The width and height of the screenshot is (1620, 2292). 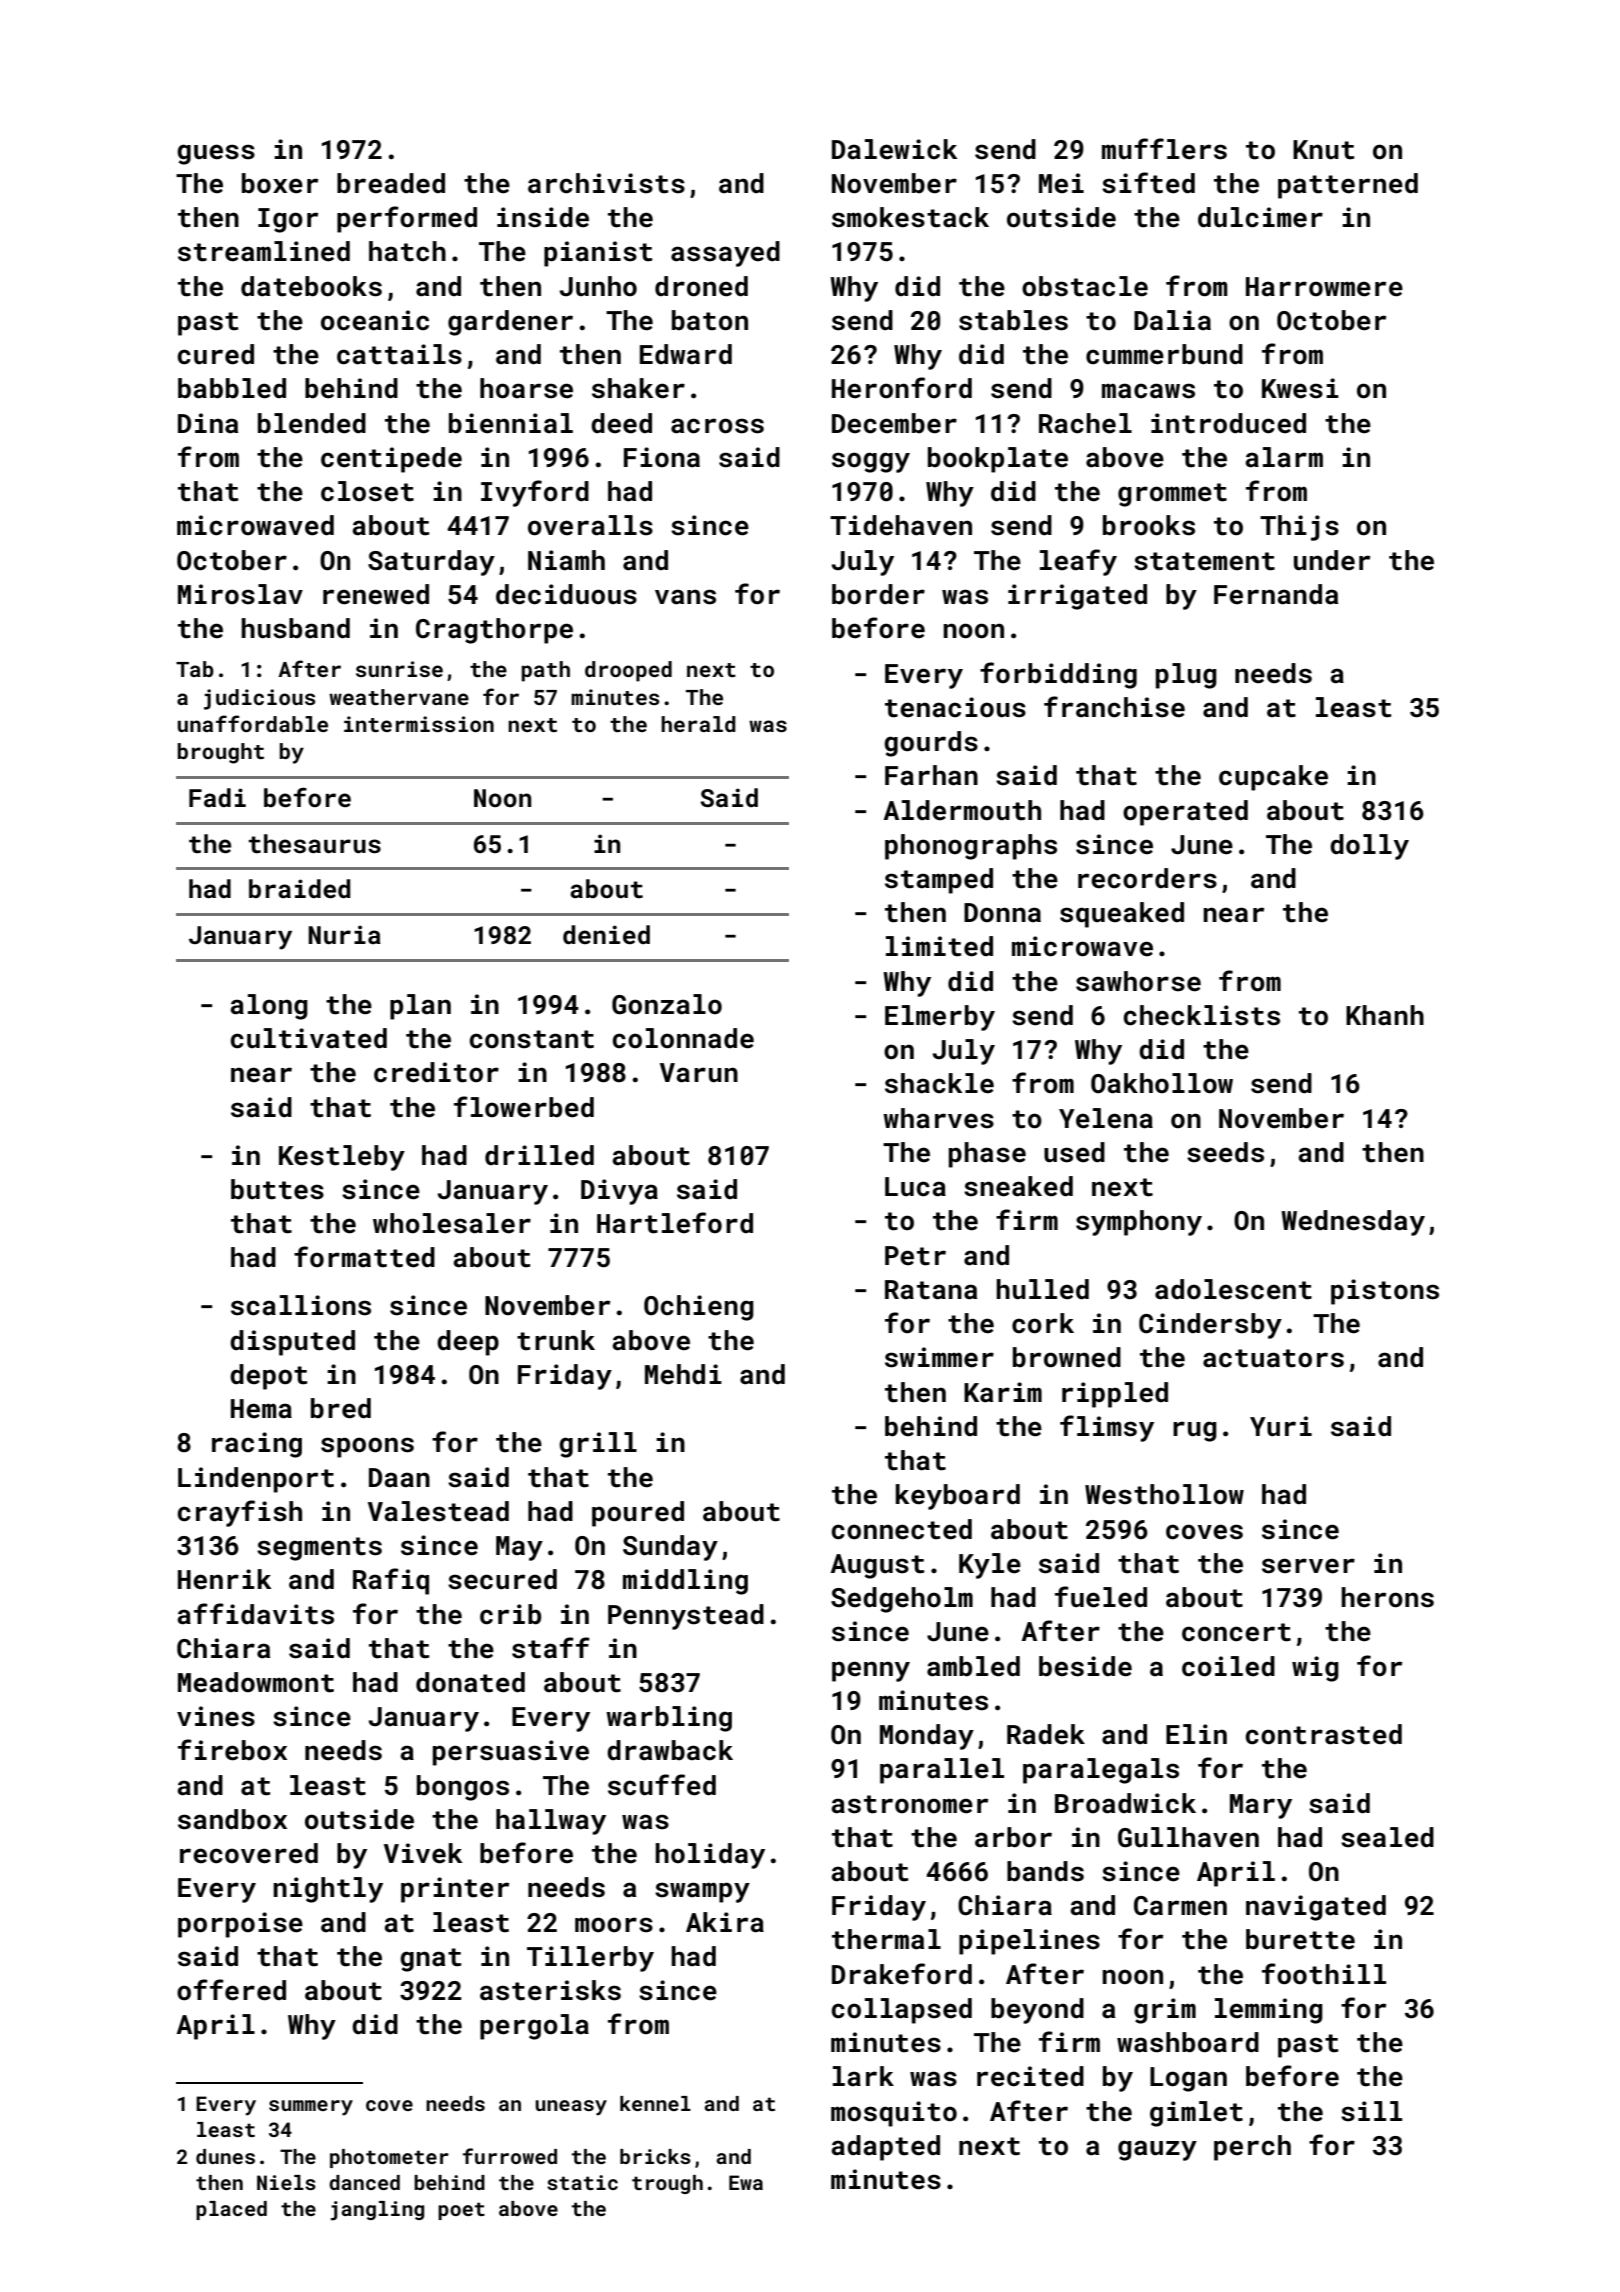 What do you see at coordinates (725, 254) in the screenshot?
I see `assayed` at bounding box center [725, 254].
